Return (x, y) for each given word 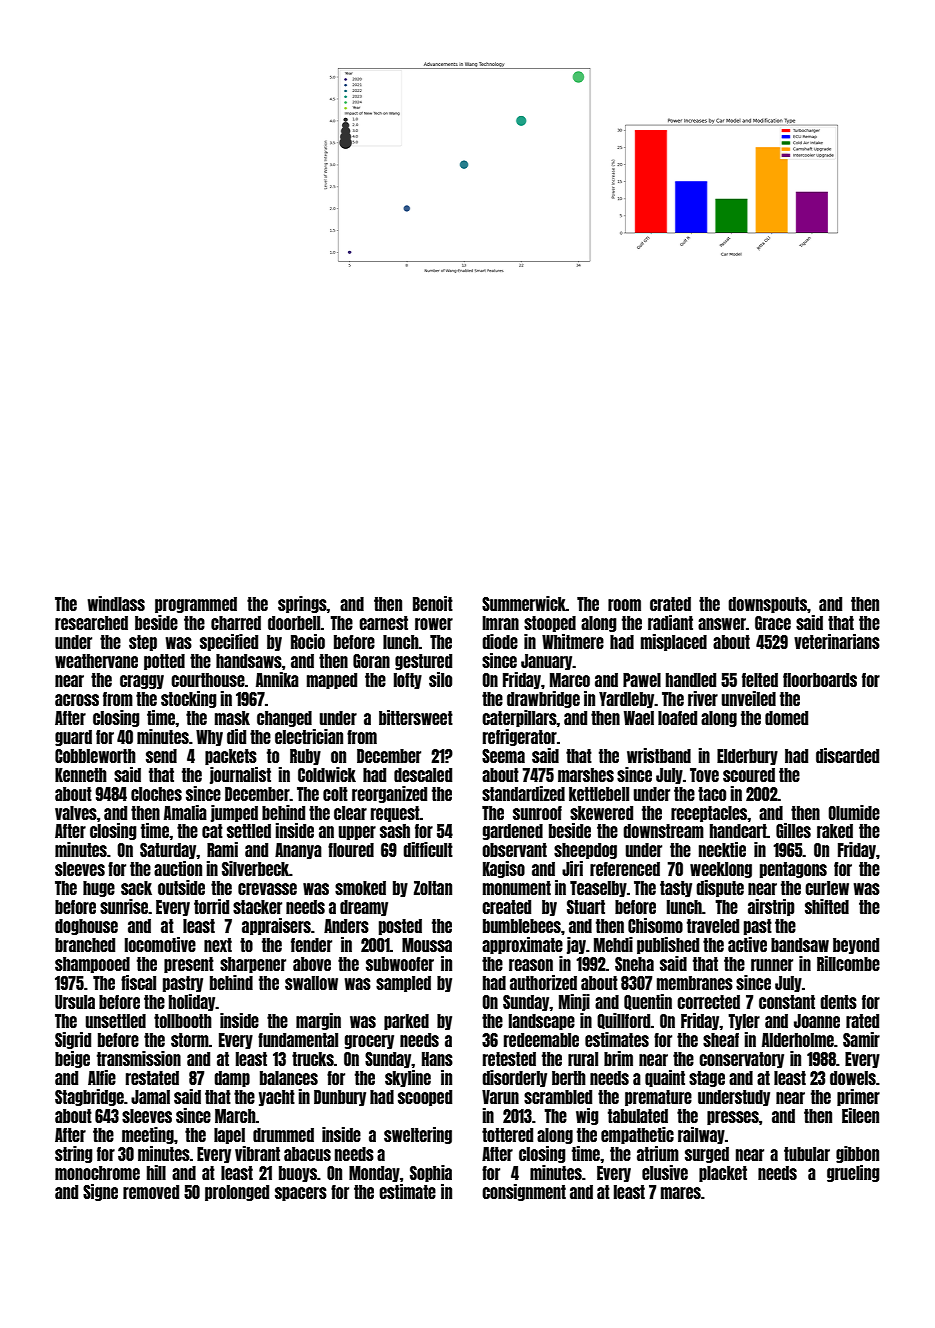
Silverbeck (255, 868)
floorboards (820, 680)
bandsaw (800, 945)
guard (73, 738)
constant (787, 1002)
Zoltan (433, 888)
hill (156, 1172)
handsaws (249, 661)
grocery (369, 1042)
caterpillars (519, 718)
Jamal (150, 1097)
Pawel (642, 680)
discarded (847, 755)
